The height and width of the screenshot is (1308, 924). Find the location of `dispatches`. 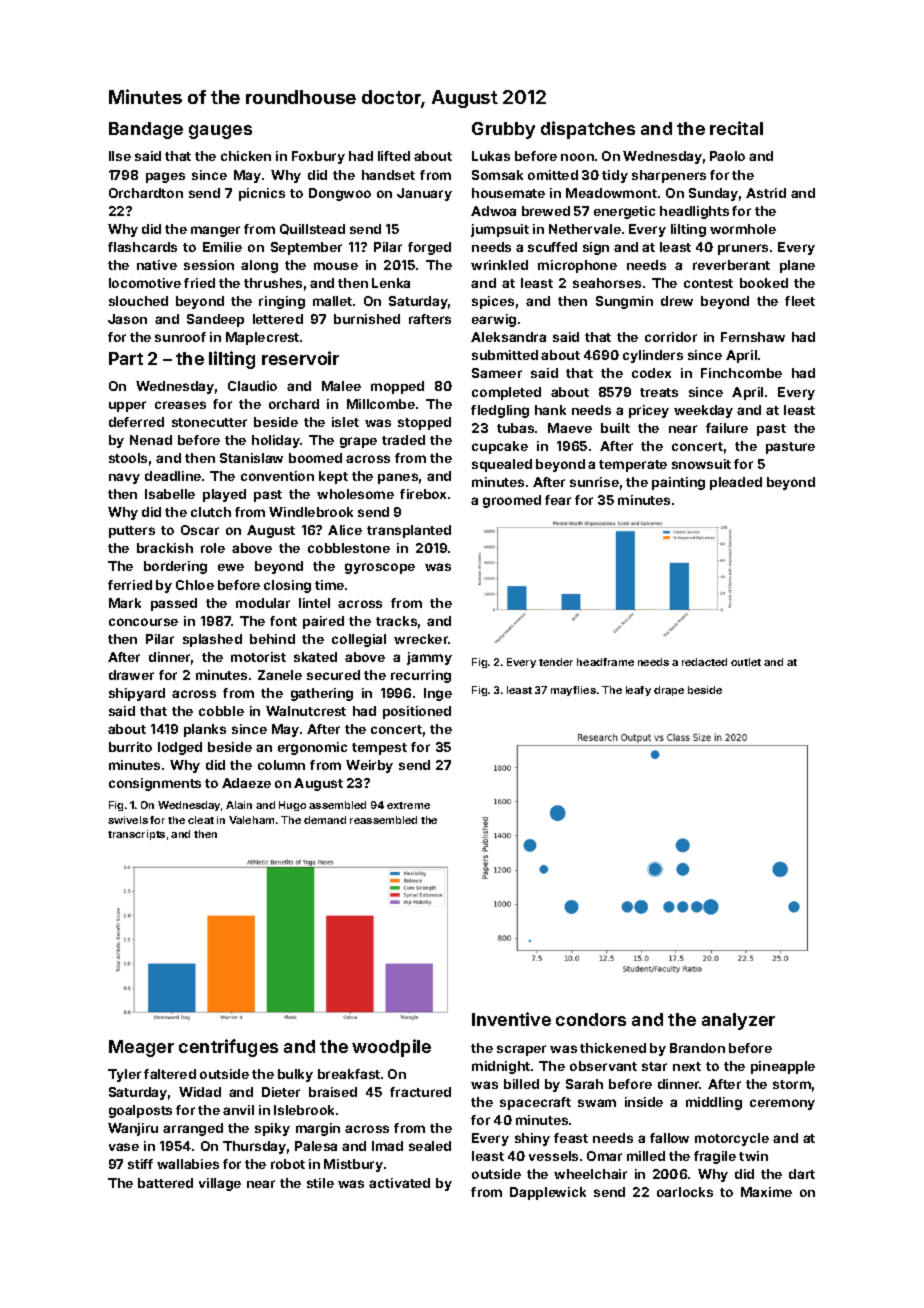

dispatches is located at coordinates (588, 130).
